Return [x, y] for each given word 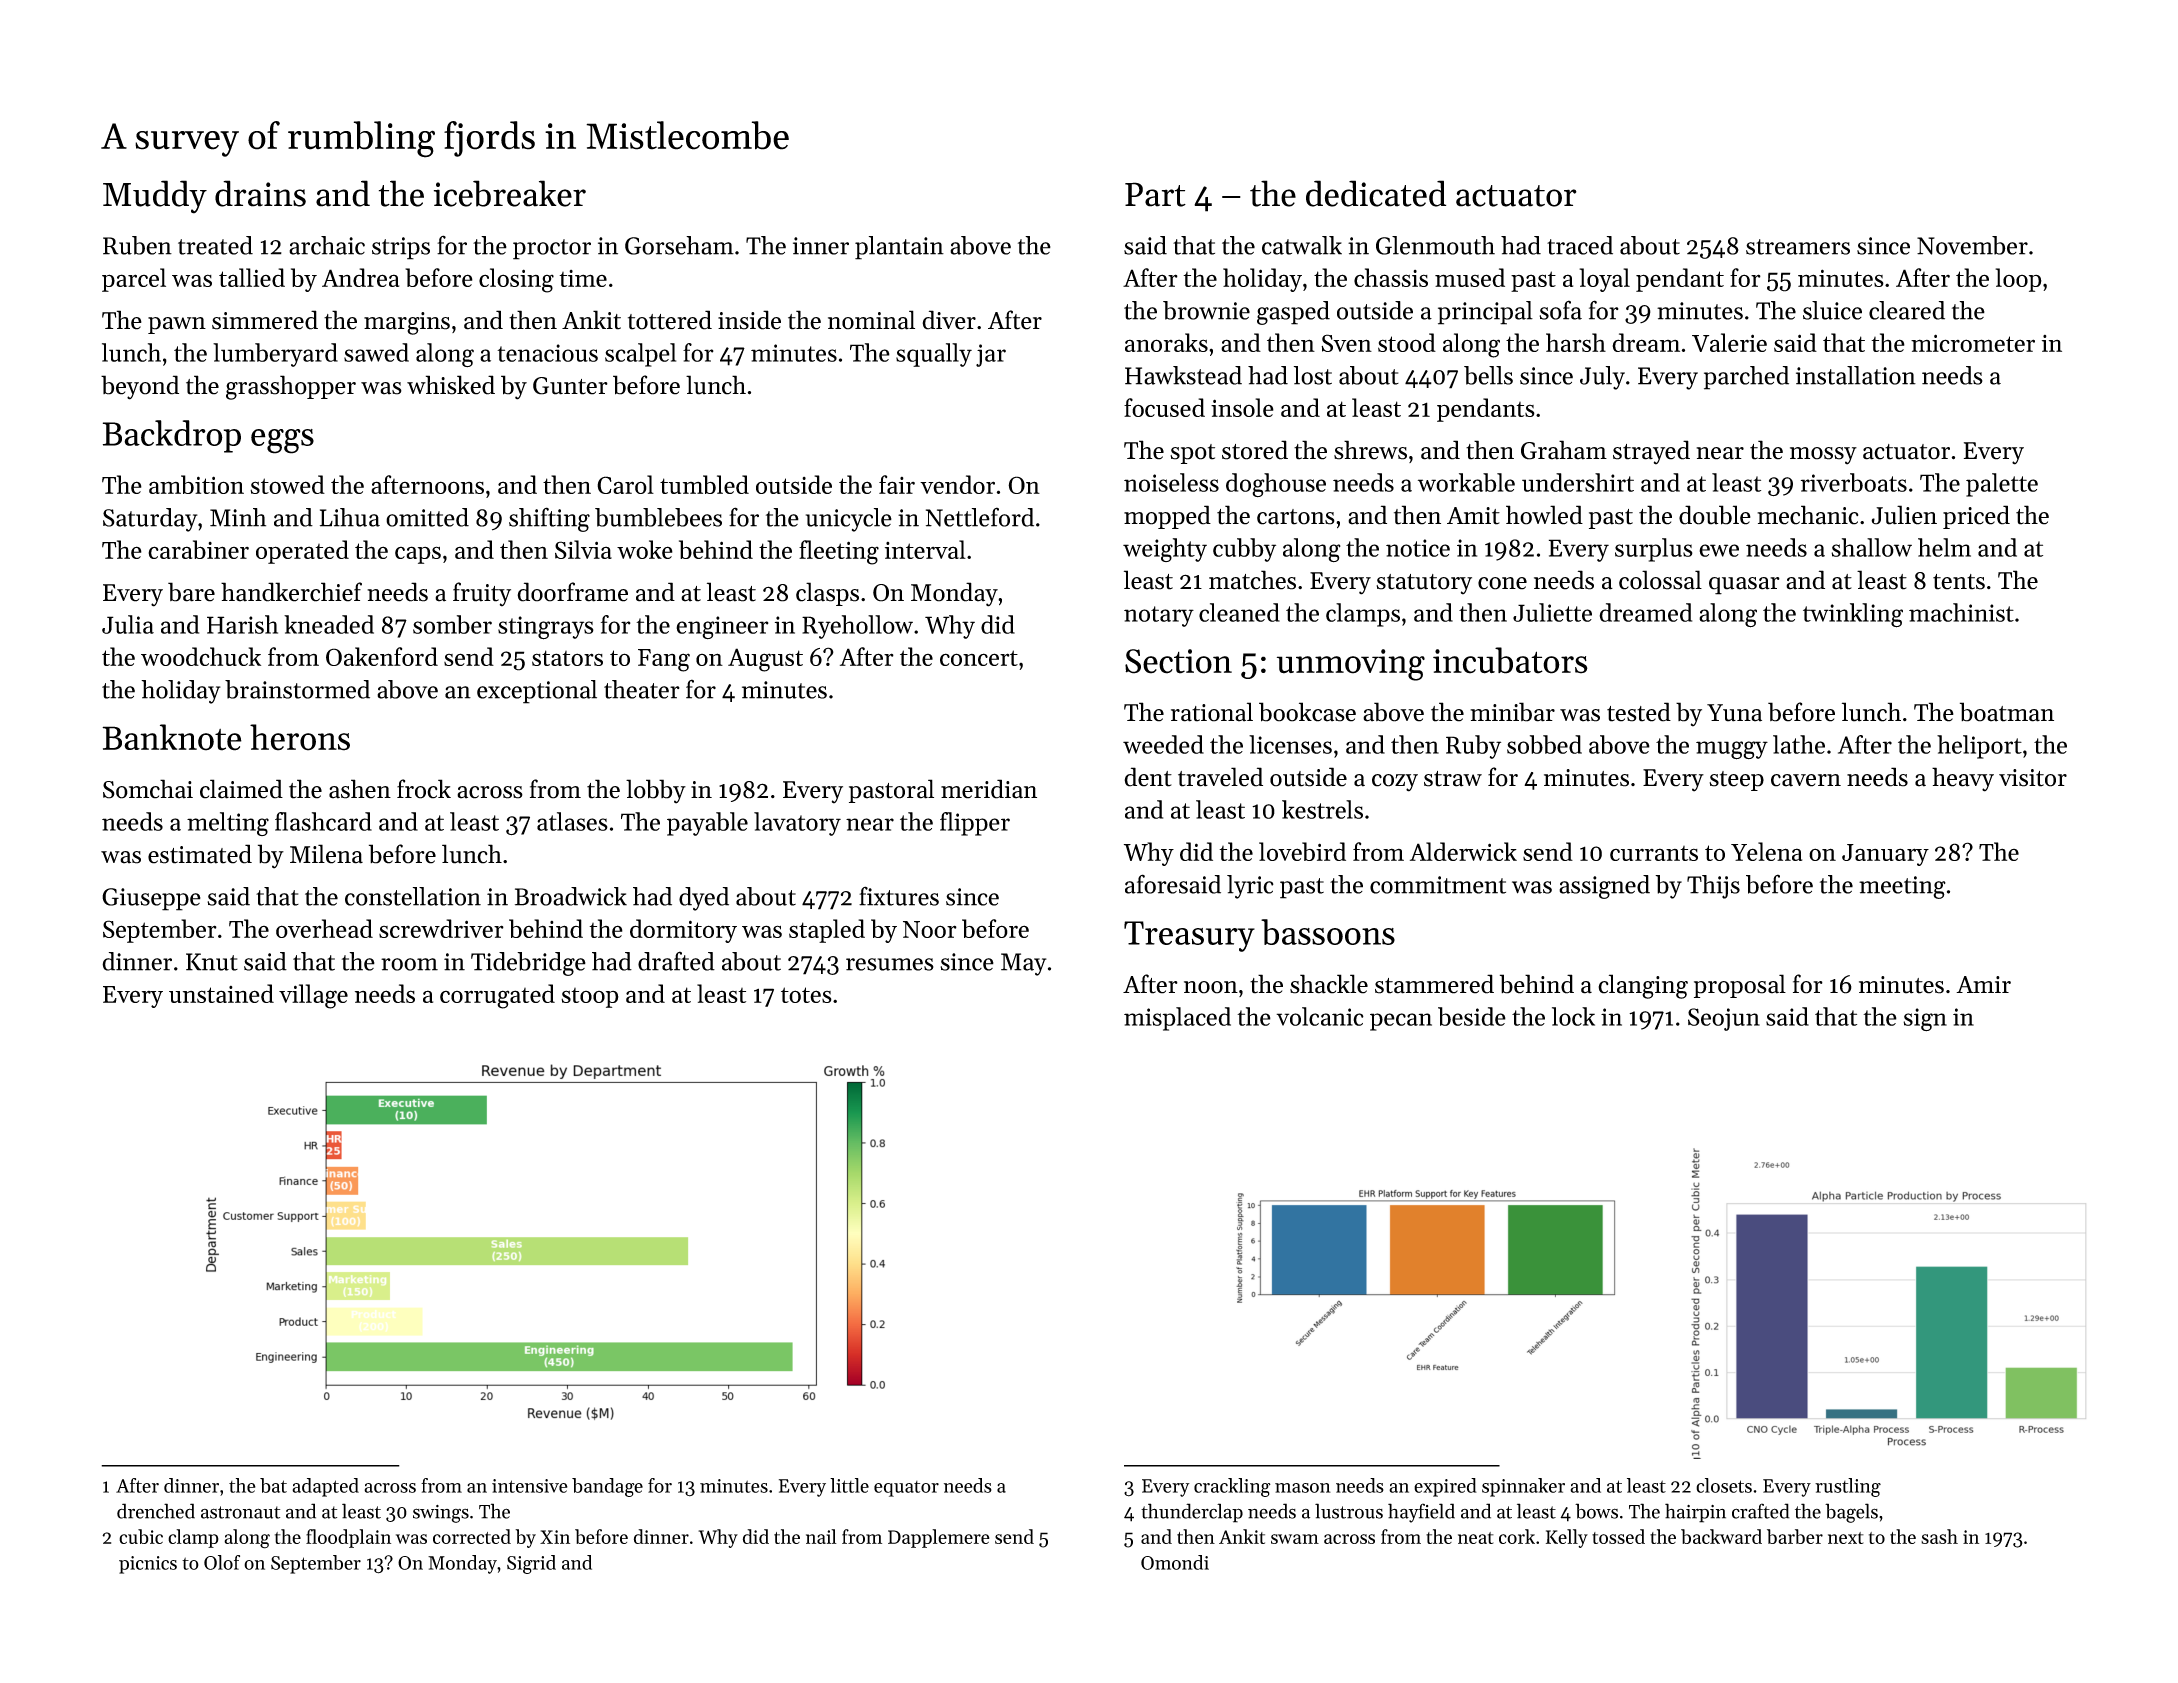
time [583, 278]
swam [1295, 1539]
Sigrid [531, 1564]
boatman [2007, 712]
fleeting [839, 552]
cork [1517, 1536]
